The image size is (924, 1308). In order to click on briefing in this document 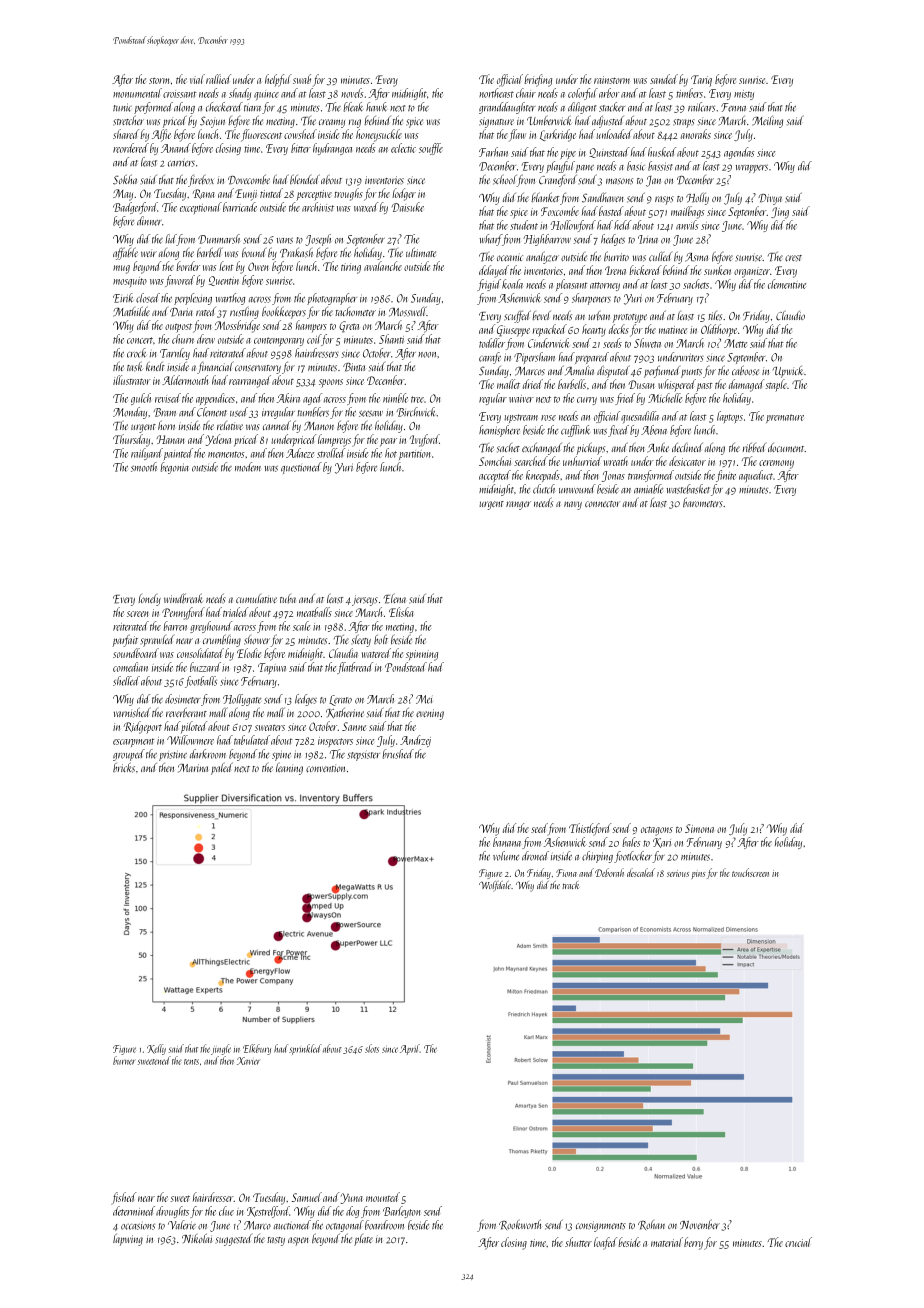, I will do `click(538, 80)`.
